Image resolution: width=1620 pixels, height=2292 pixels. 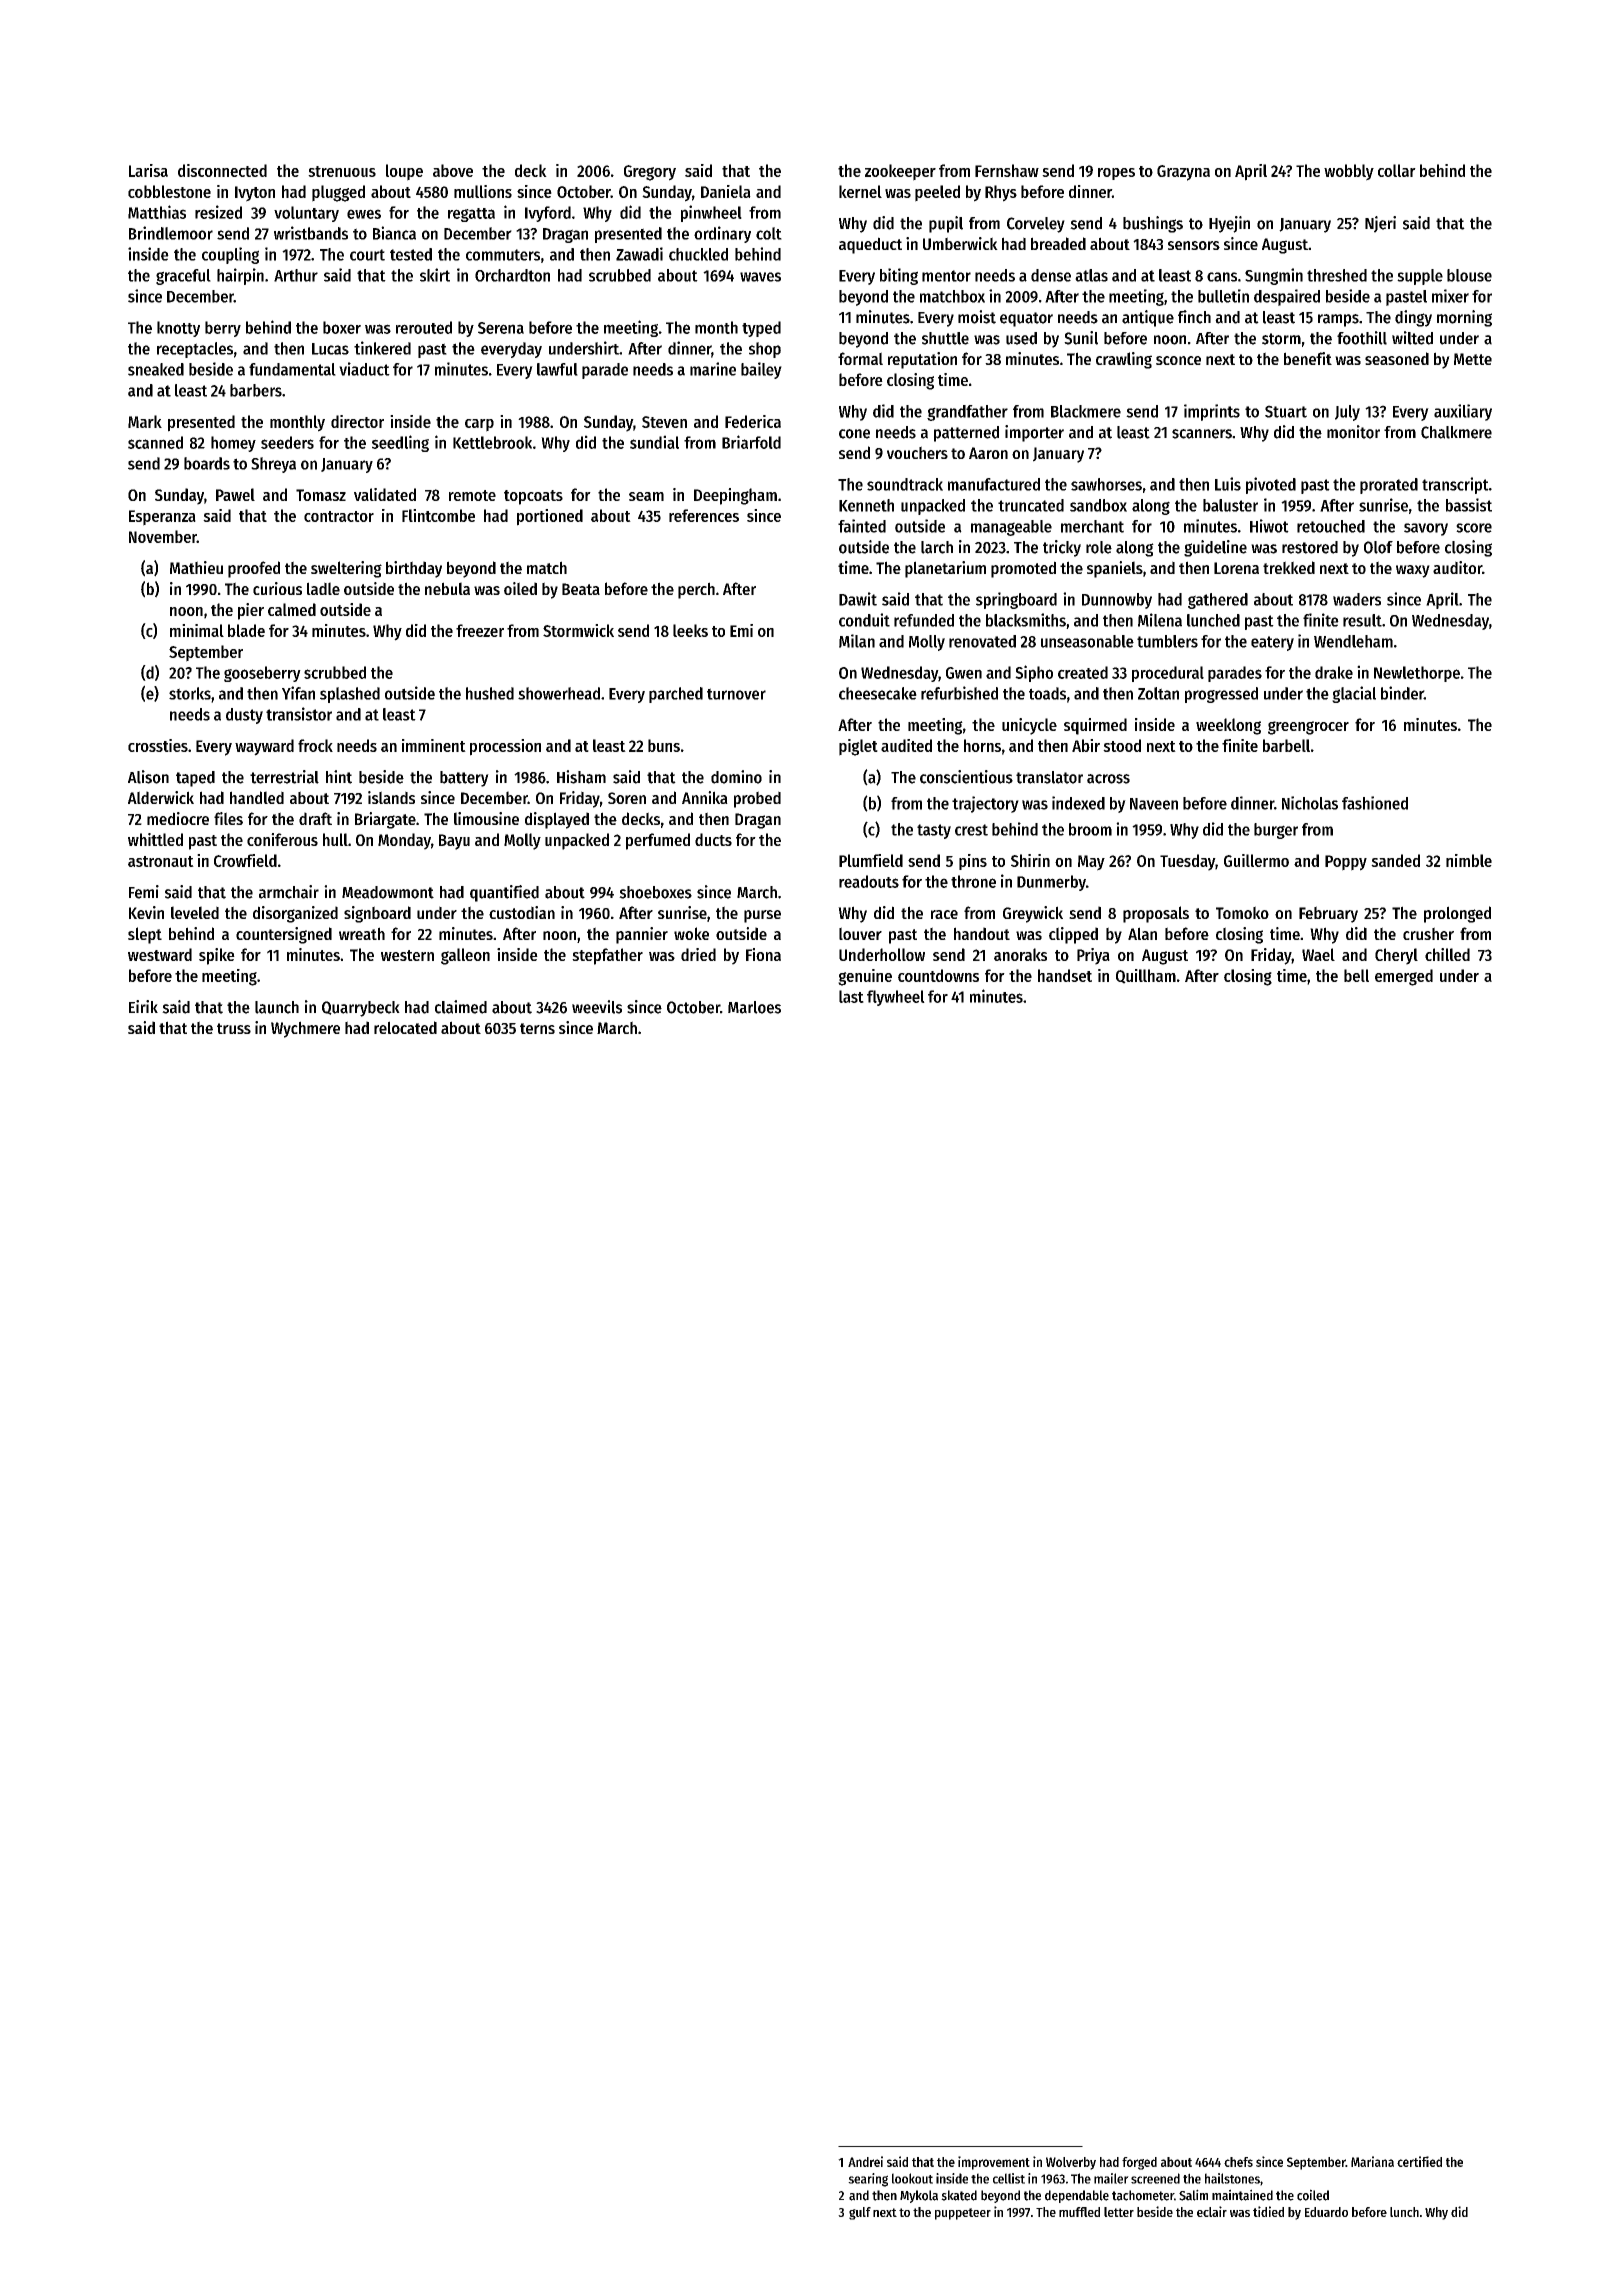 What do you see at coordinates (305, 1029) in the page?
I see `Wychmere` at bounding box center [305, 1029].
